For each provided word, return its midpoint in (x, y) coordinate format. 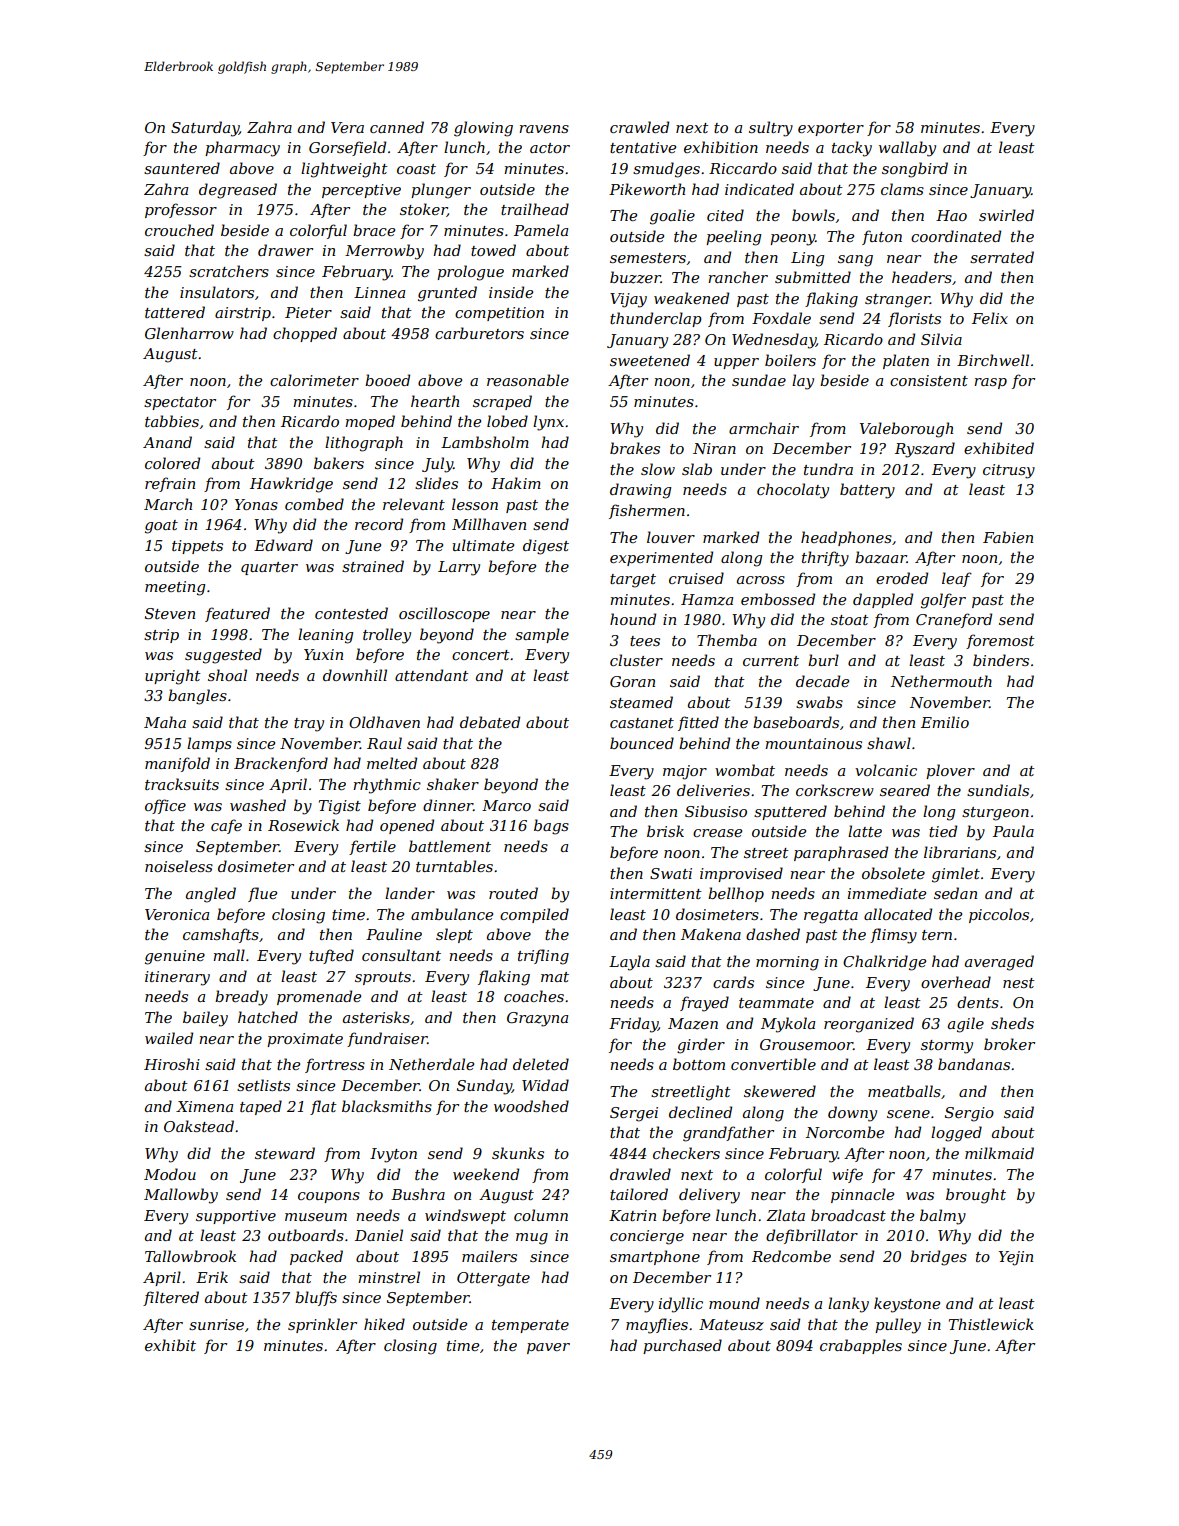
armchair (764, 428)
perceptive (361, 191)
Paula (1013, 831)
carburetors (479, 333)
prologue (470, 273)
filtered (171, 1298)
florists (914, 319)
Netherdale (431, 1064)
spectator (180, 403)
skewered (780, 1091)
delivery (709, 1196)
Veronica (177, 914)
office (165, 806)
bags (551, 827)
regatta (831, 917)
